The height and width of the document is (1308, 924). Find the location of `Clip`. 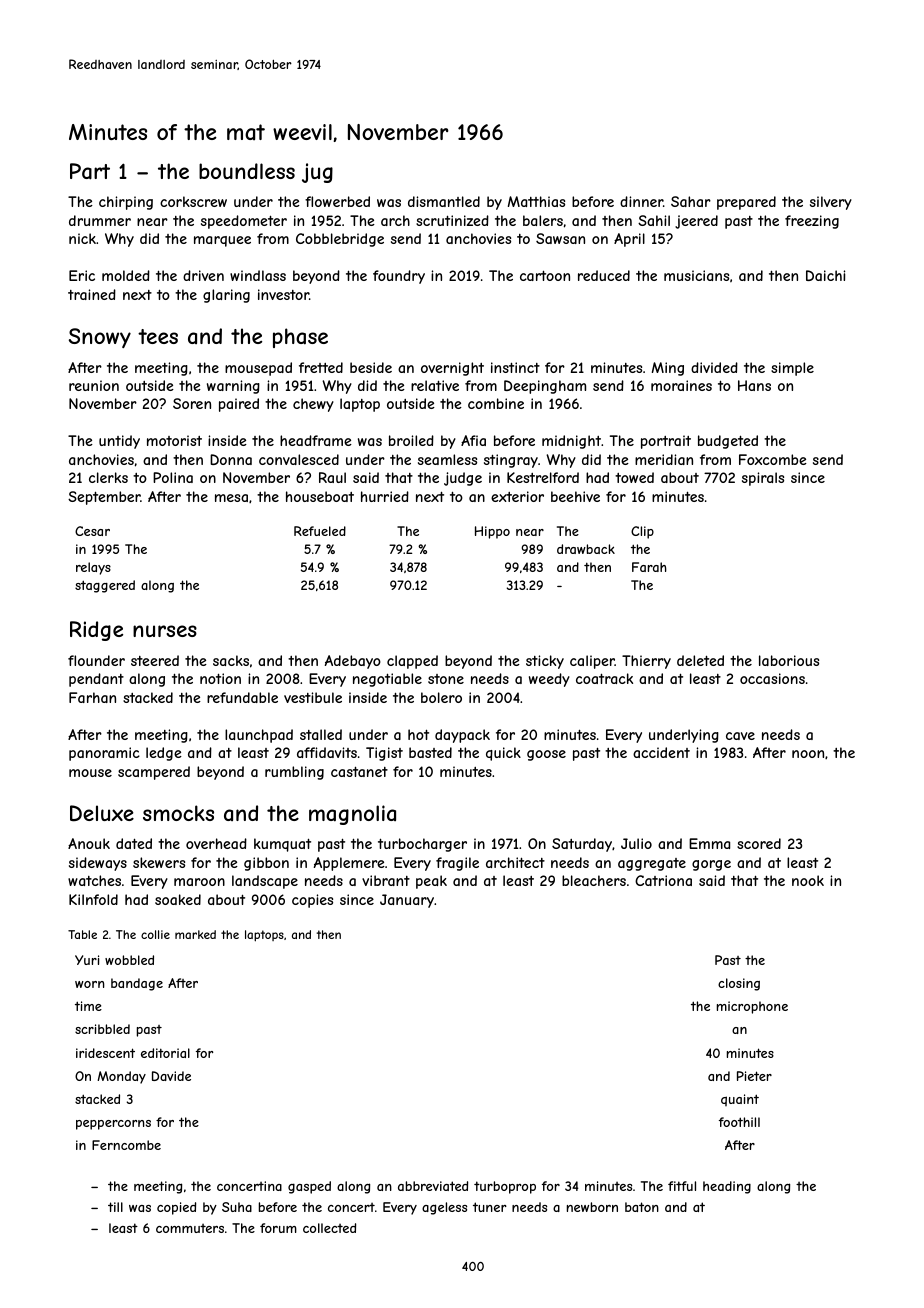

Clip is located at coordinates (642, 532).
